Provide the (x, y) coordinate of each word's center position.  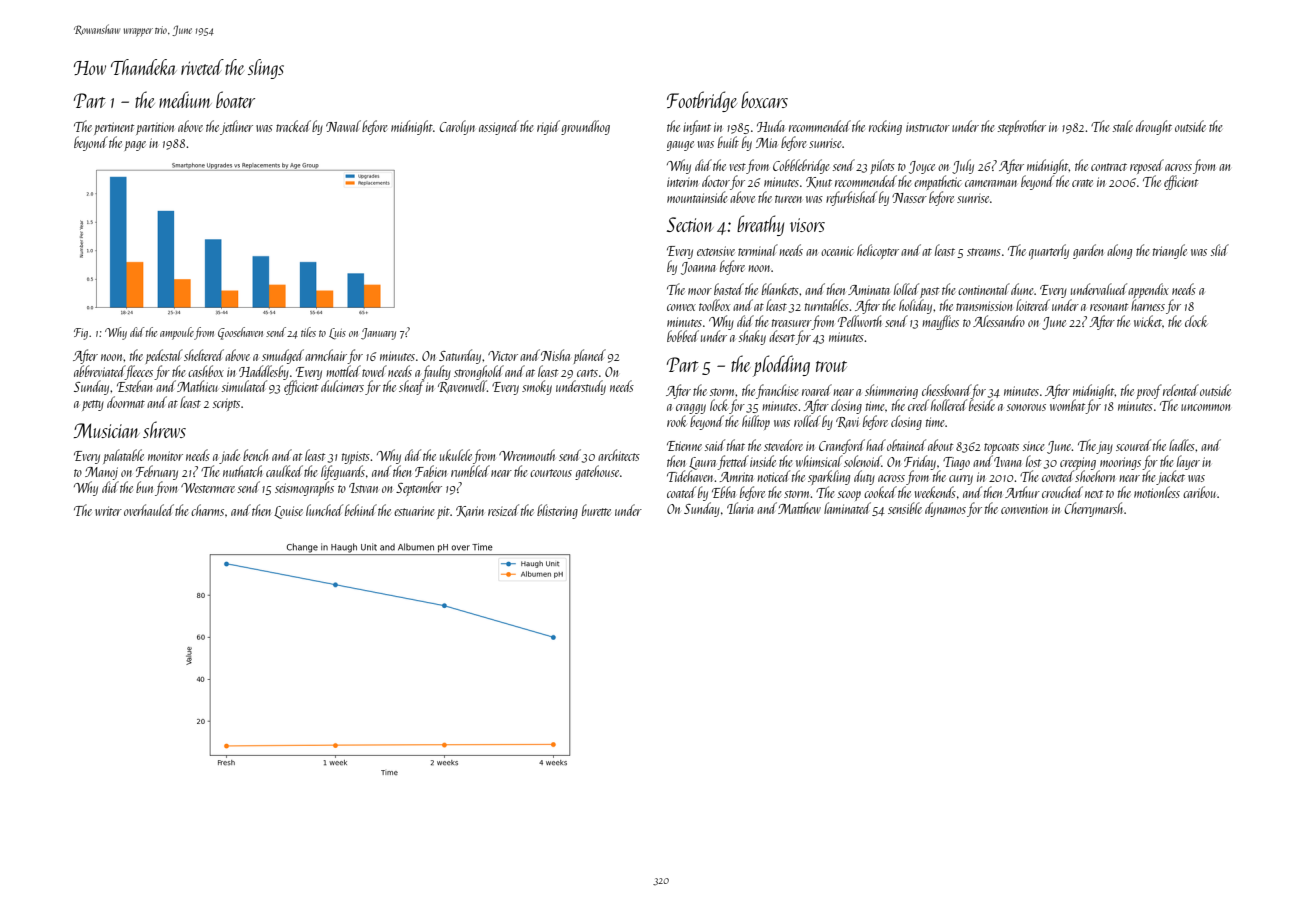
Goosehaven (240, 333)
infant (697, 127)
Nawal (343, 126)
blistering (557, 511)
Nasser (909, 198)
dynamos (945, 509)
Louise (288, 512)
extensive (716, 251)
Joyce (922, 167)
